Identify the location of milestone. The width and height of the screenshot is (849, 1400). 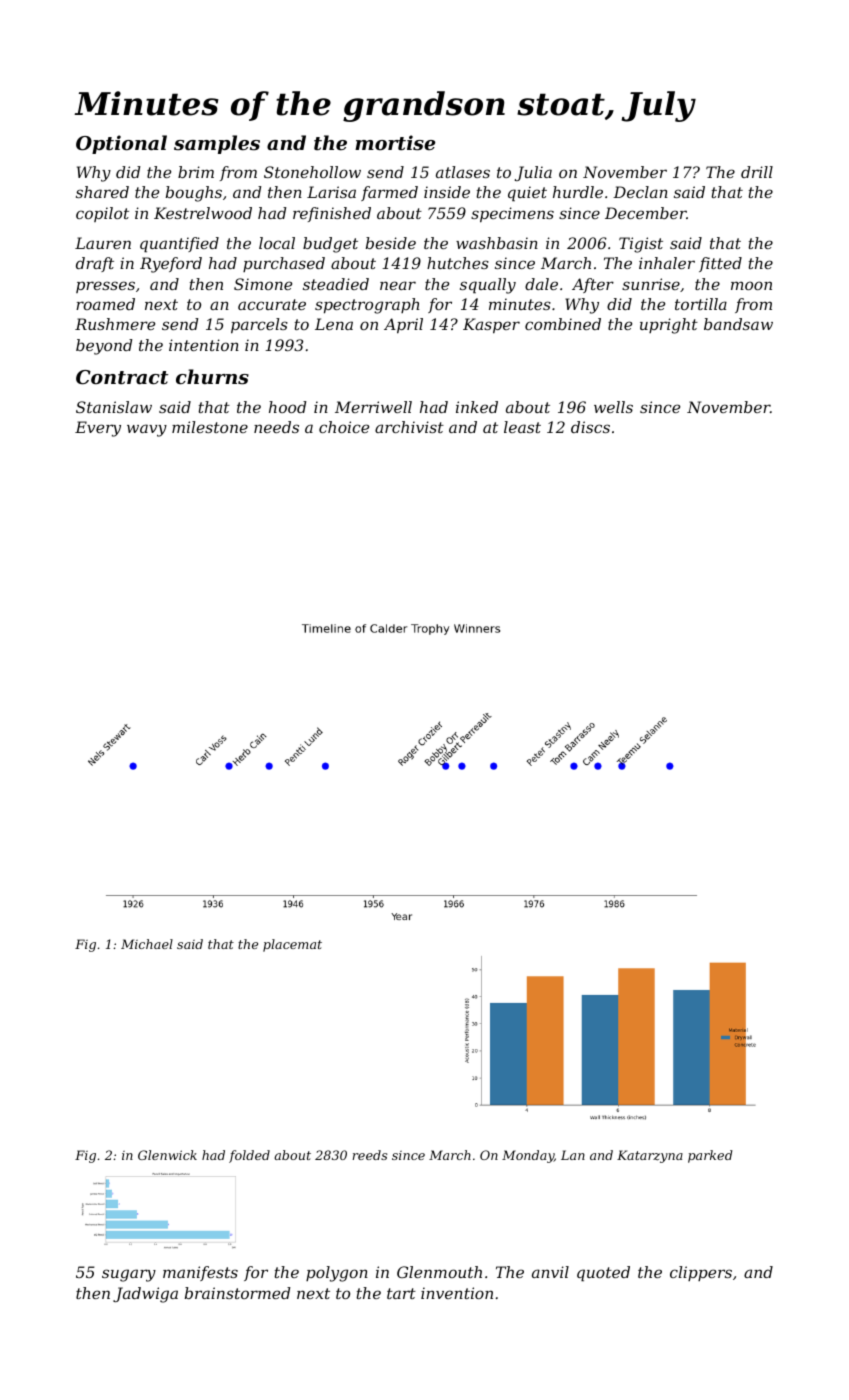
(210, 427).
